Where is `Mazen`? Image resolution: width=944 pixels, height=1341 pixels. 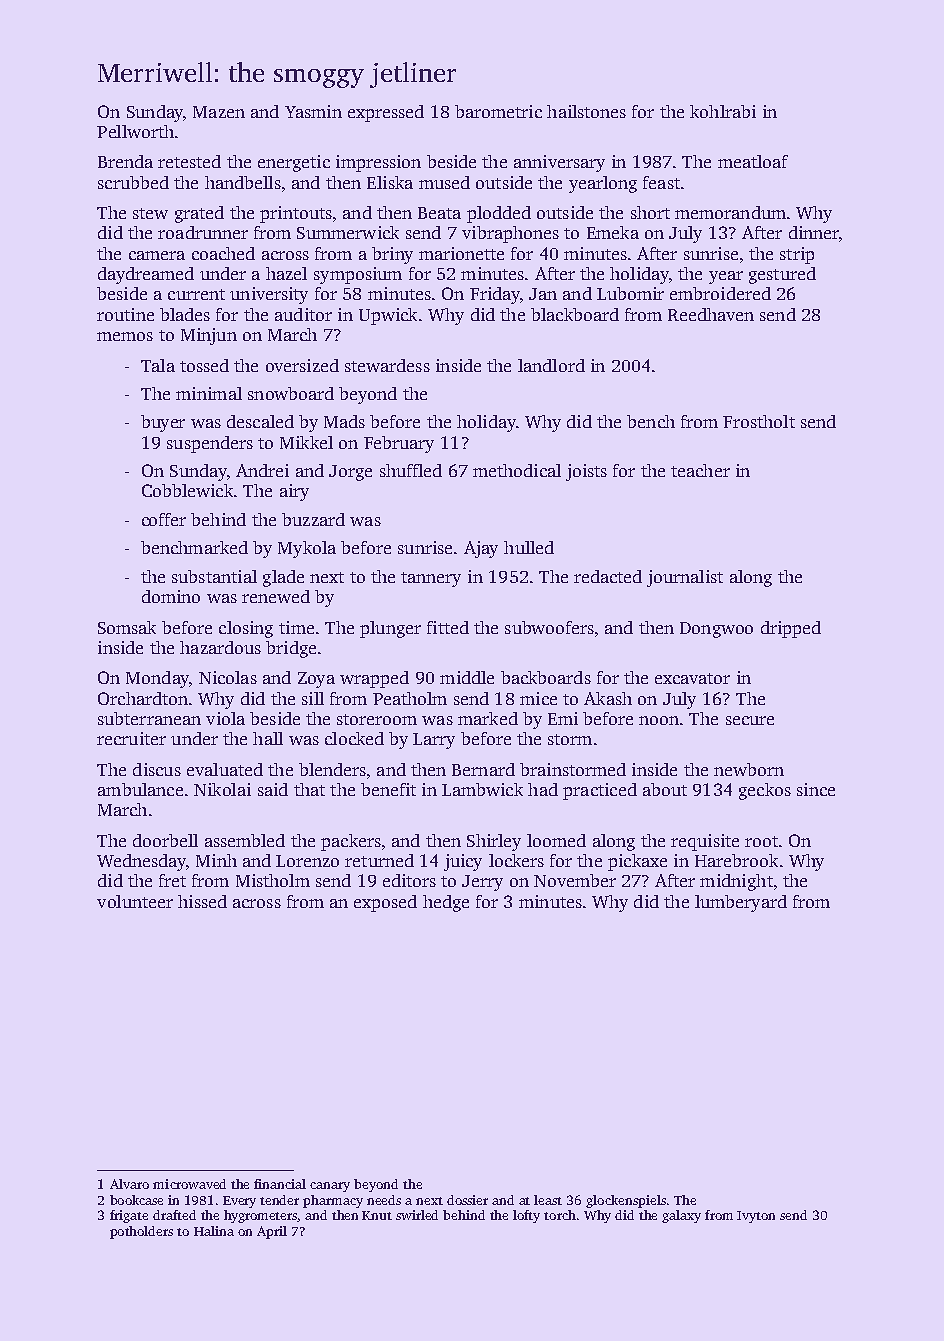
Mazen is located at coordinates (219, 112).
